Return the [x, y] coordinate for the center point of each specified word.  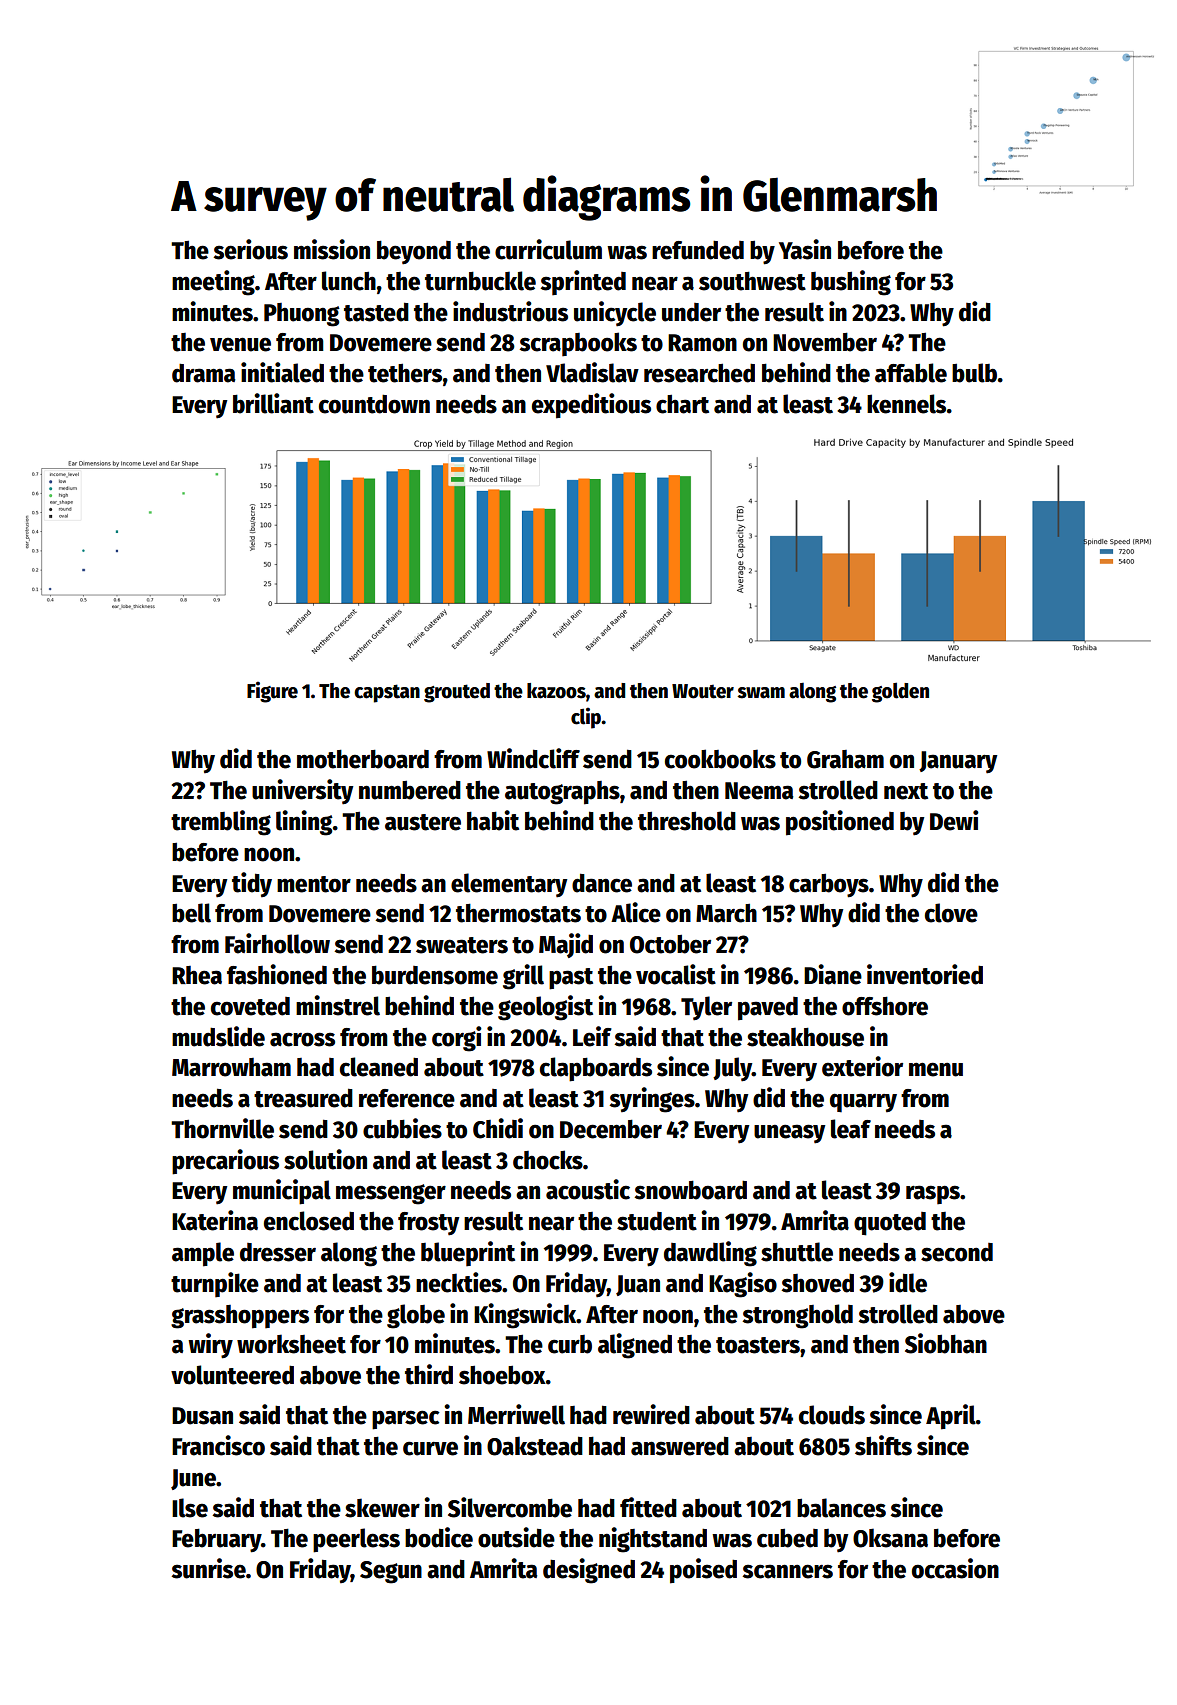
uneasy [789, 1134]
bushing [851, 283]
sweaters [462, 945]
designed [589, 1571]
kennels [907, 404]
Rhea [197, 975]
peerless [356, 1540]
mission [332, 249]
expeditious [591, 406]
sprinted [583, 283]
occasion [955, 1568]
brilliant [273, 403]
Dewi [954, 820]
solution [325, 1159]
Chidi [498, 1128]
